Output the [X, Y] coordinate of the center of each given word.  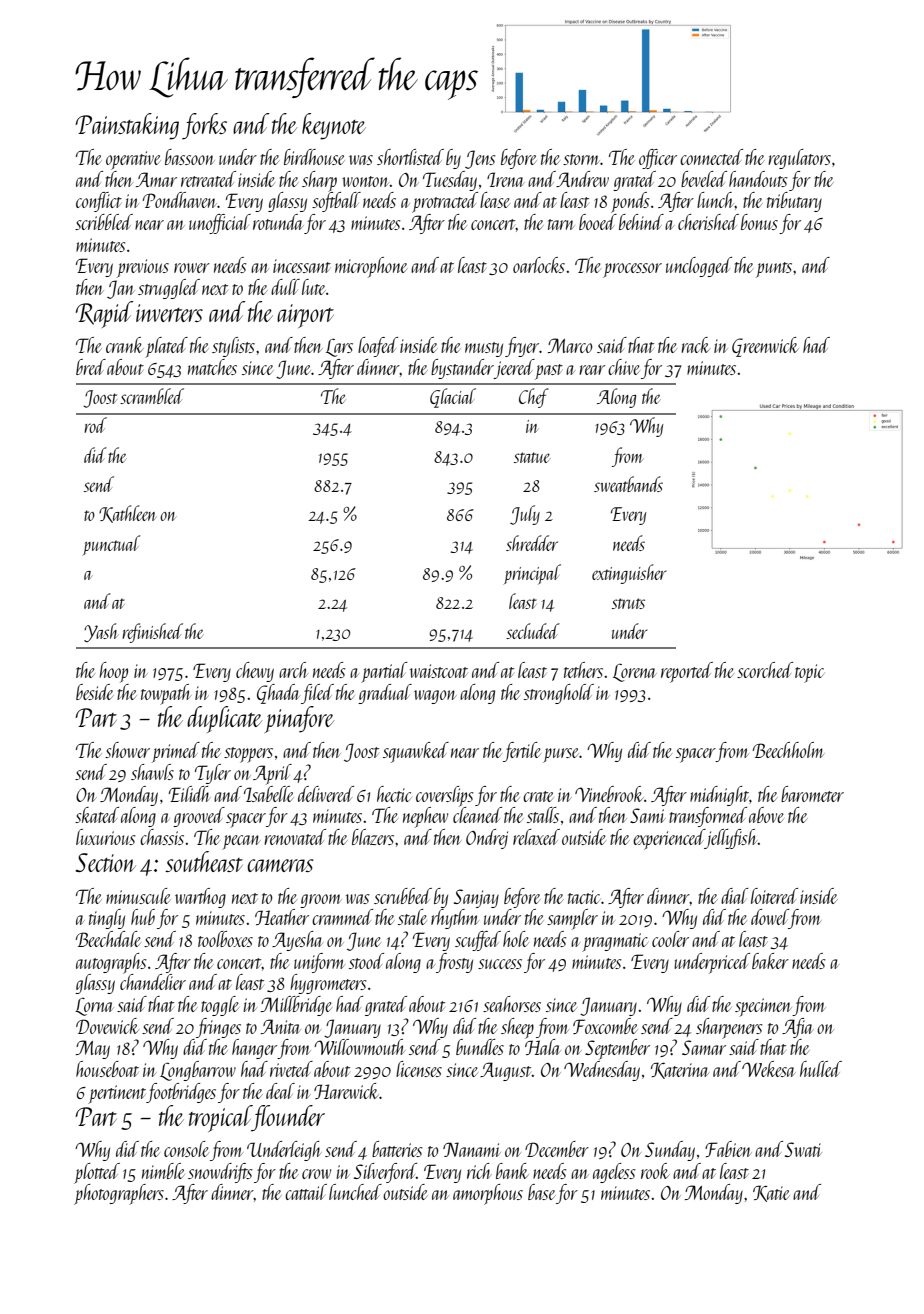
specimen [764, 1007]
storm [582, 159]
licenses [419, 1069]
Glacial [453, 398]
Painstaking [127, 126]
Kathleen [127, 514]
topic [809, 673]
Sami [648, 815]
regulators [799, 159]
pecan [241, 842]
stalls [543, 815]
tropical [220, 1118]
